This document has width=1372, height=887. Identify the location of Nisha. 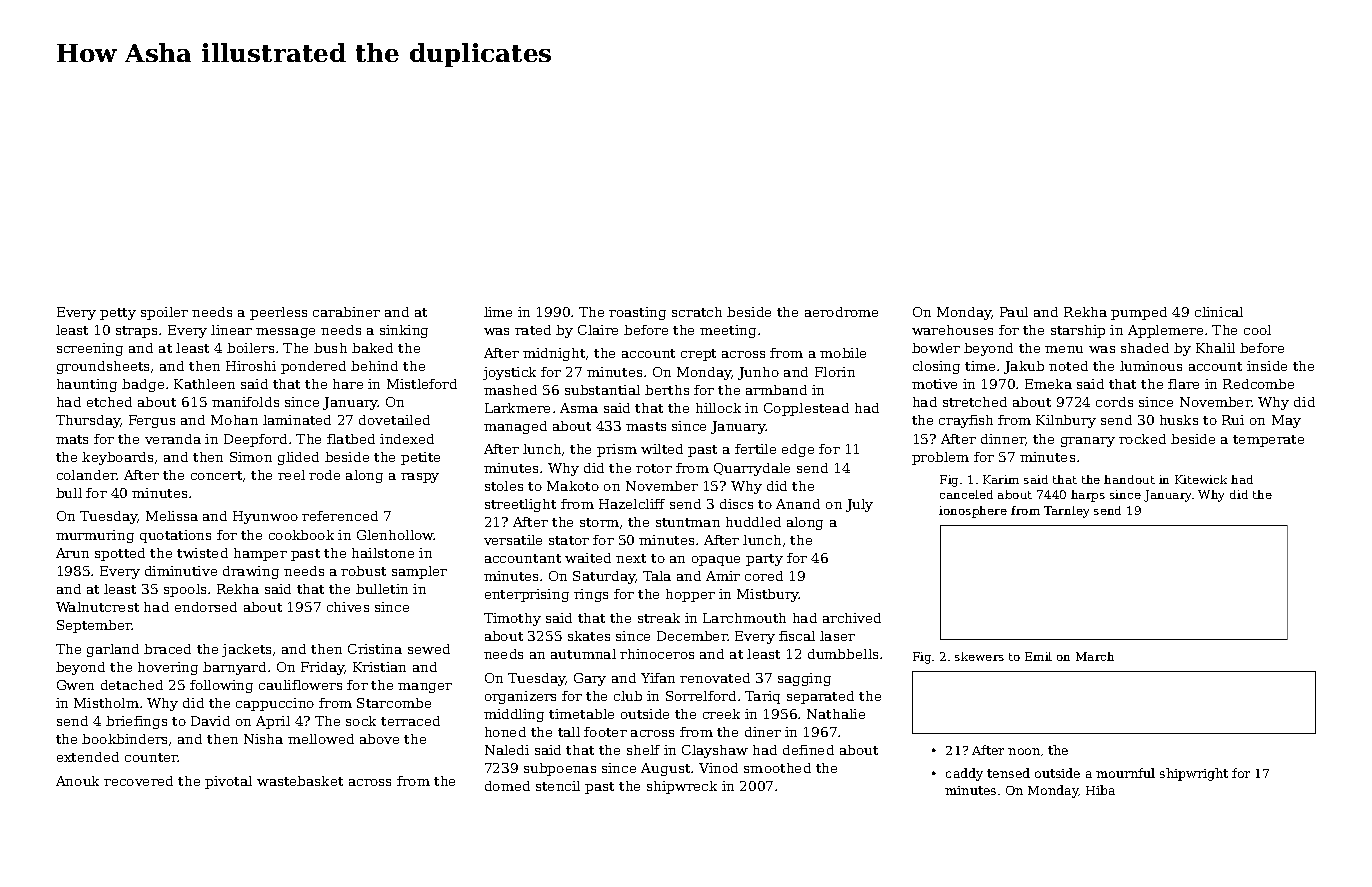
(263, 739).
